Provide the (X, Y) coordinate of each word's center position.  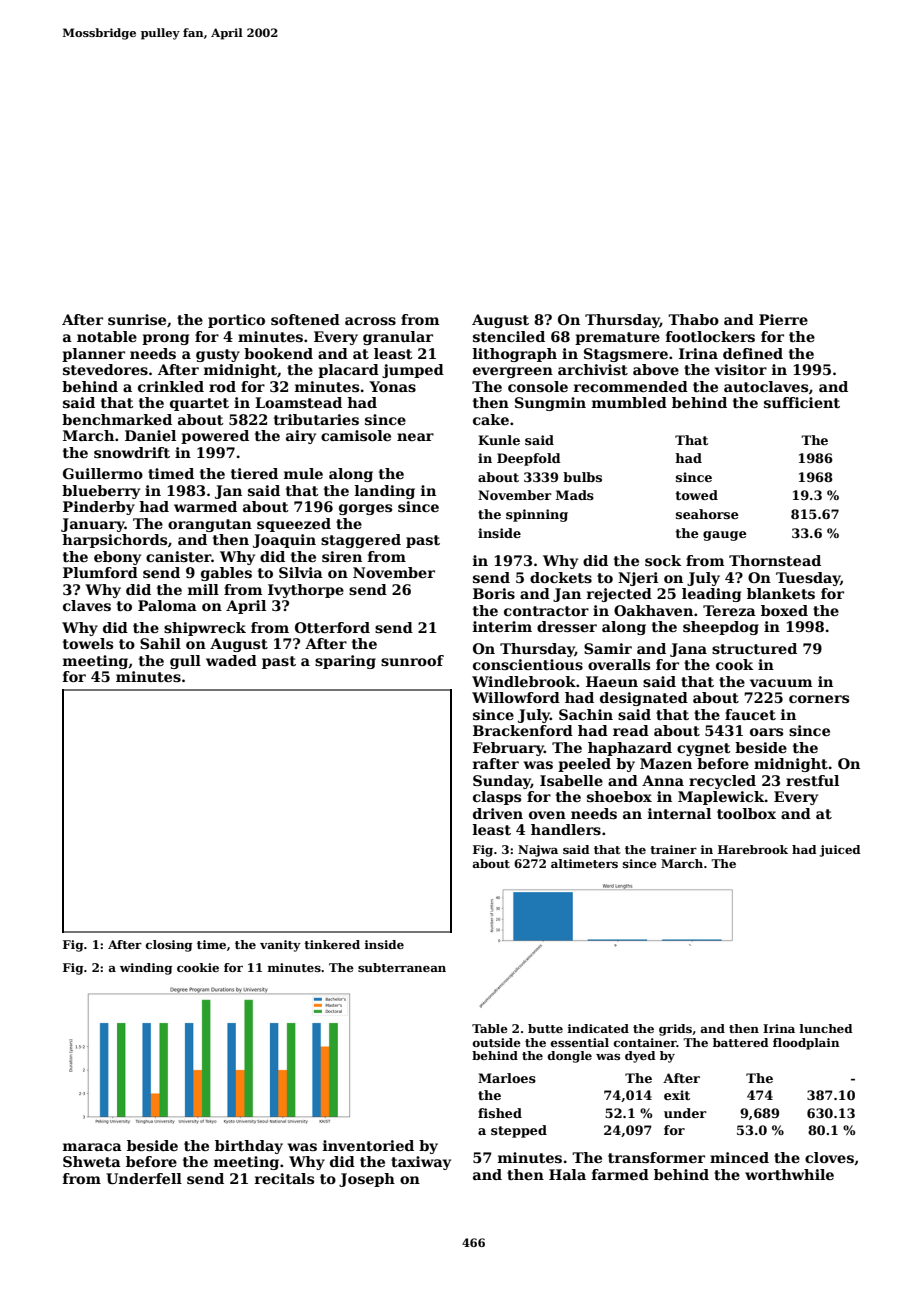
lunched (826, 1028)
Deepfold (529, 459)
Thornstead (775, 560)
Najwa (538, 851)
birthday (249, 1147)
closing (169, 946)
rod (222, 386)
